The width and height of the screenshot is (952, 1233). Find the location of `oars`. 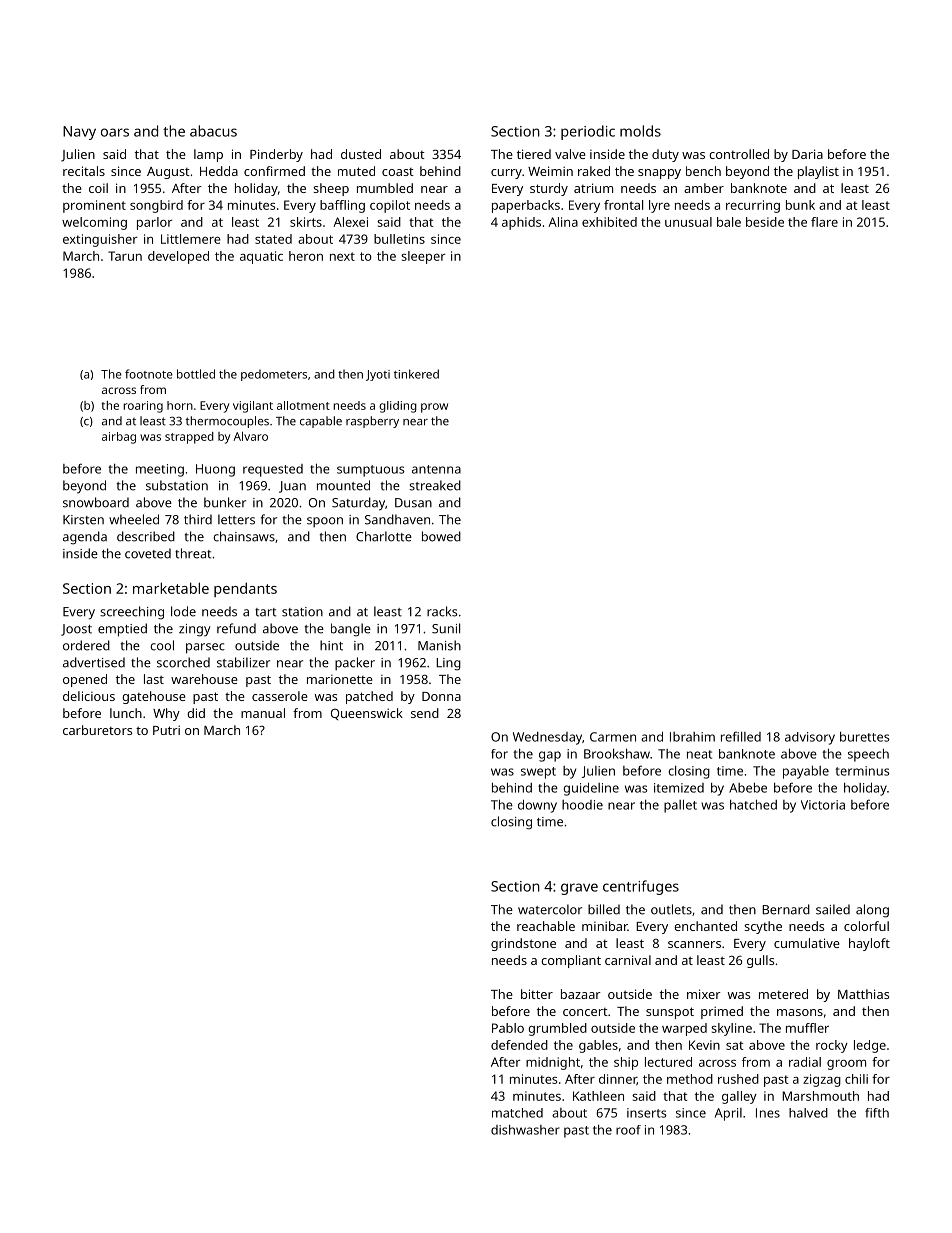

oars is located at coordinates (115, 132).
